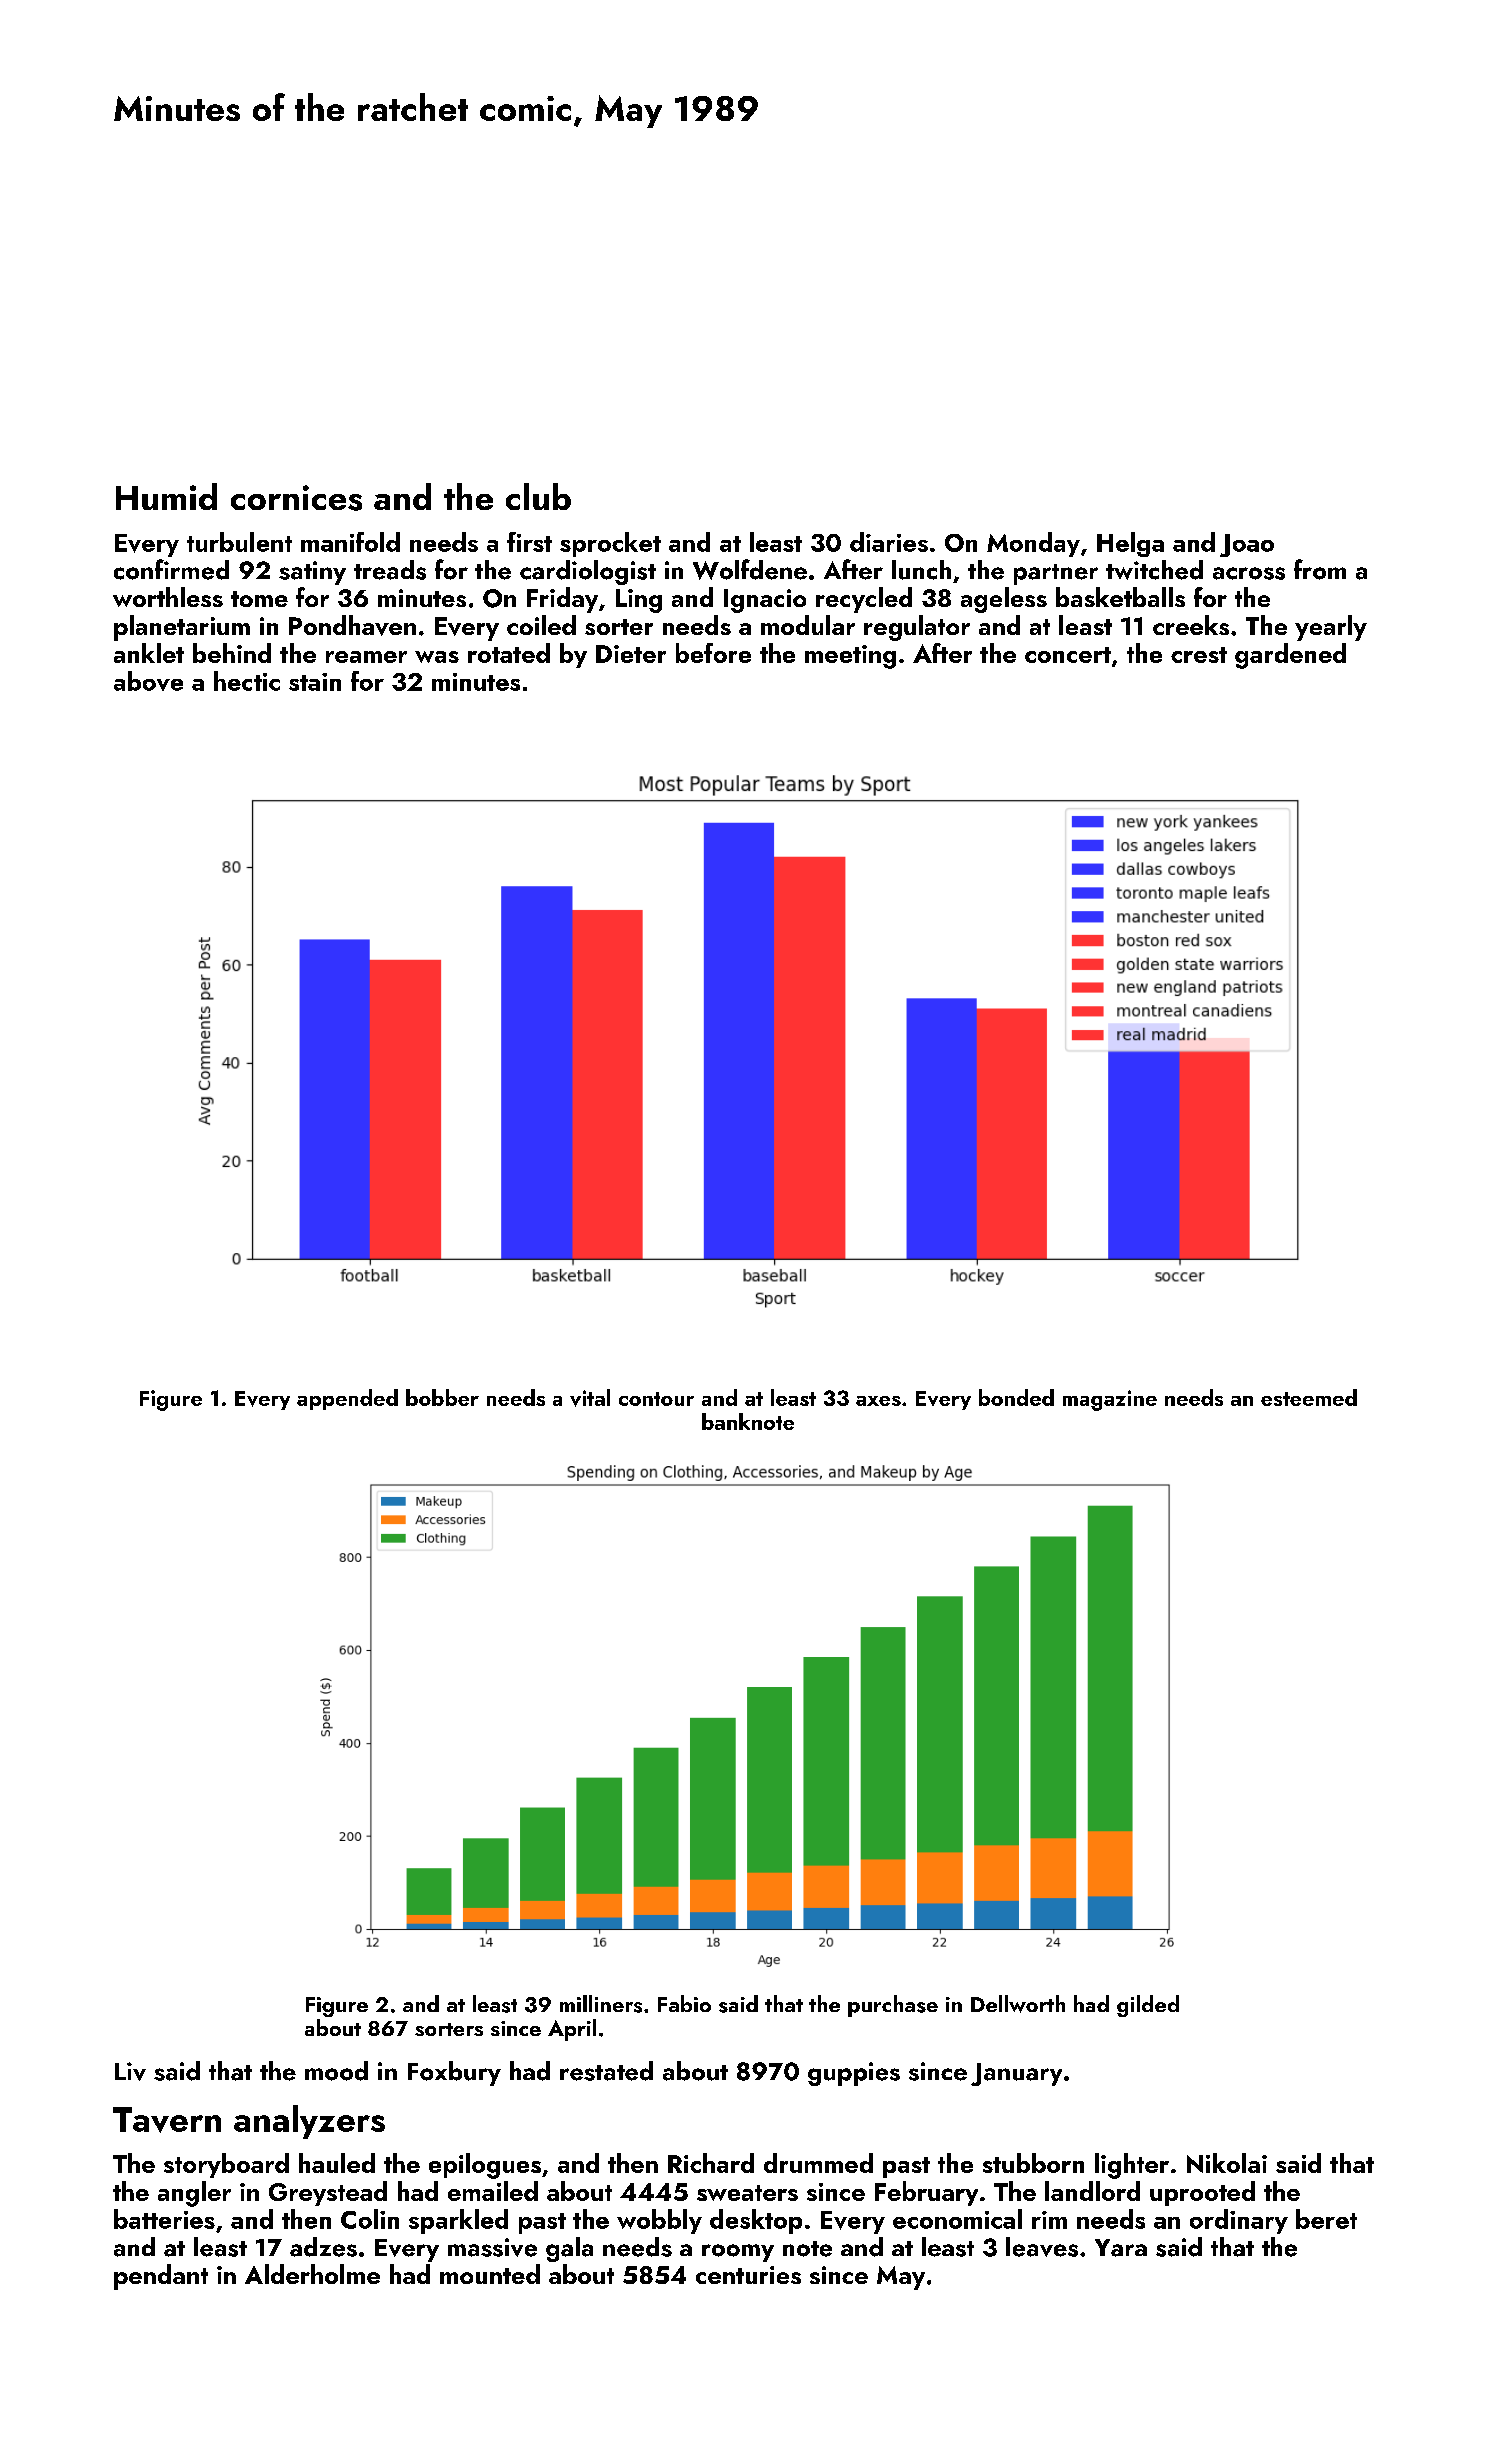 The width and height of the screenshot is (1496, 2464). Describe the element at coordinates (1309, 1397) in the screenshot. I see `esteemed` at that location.
